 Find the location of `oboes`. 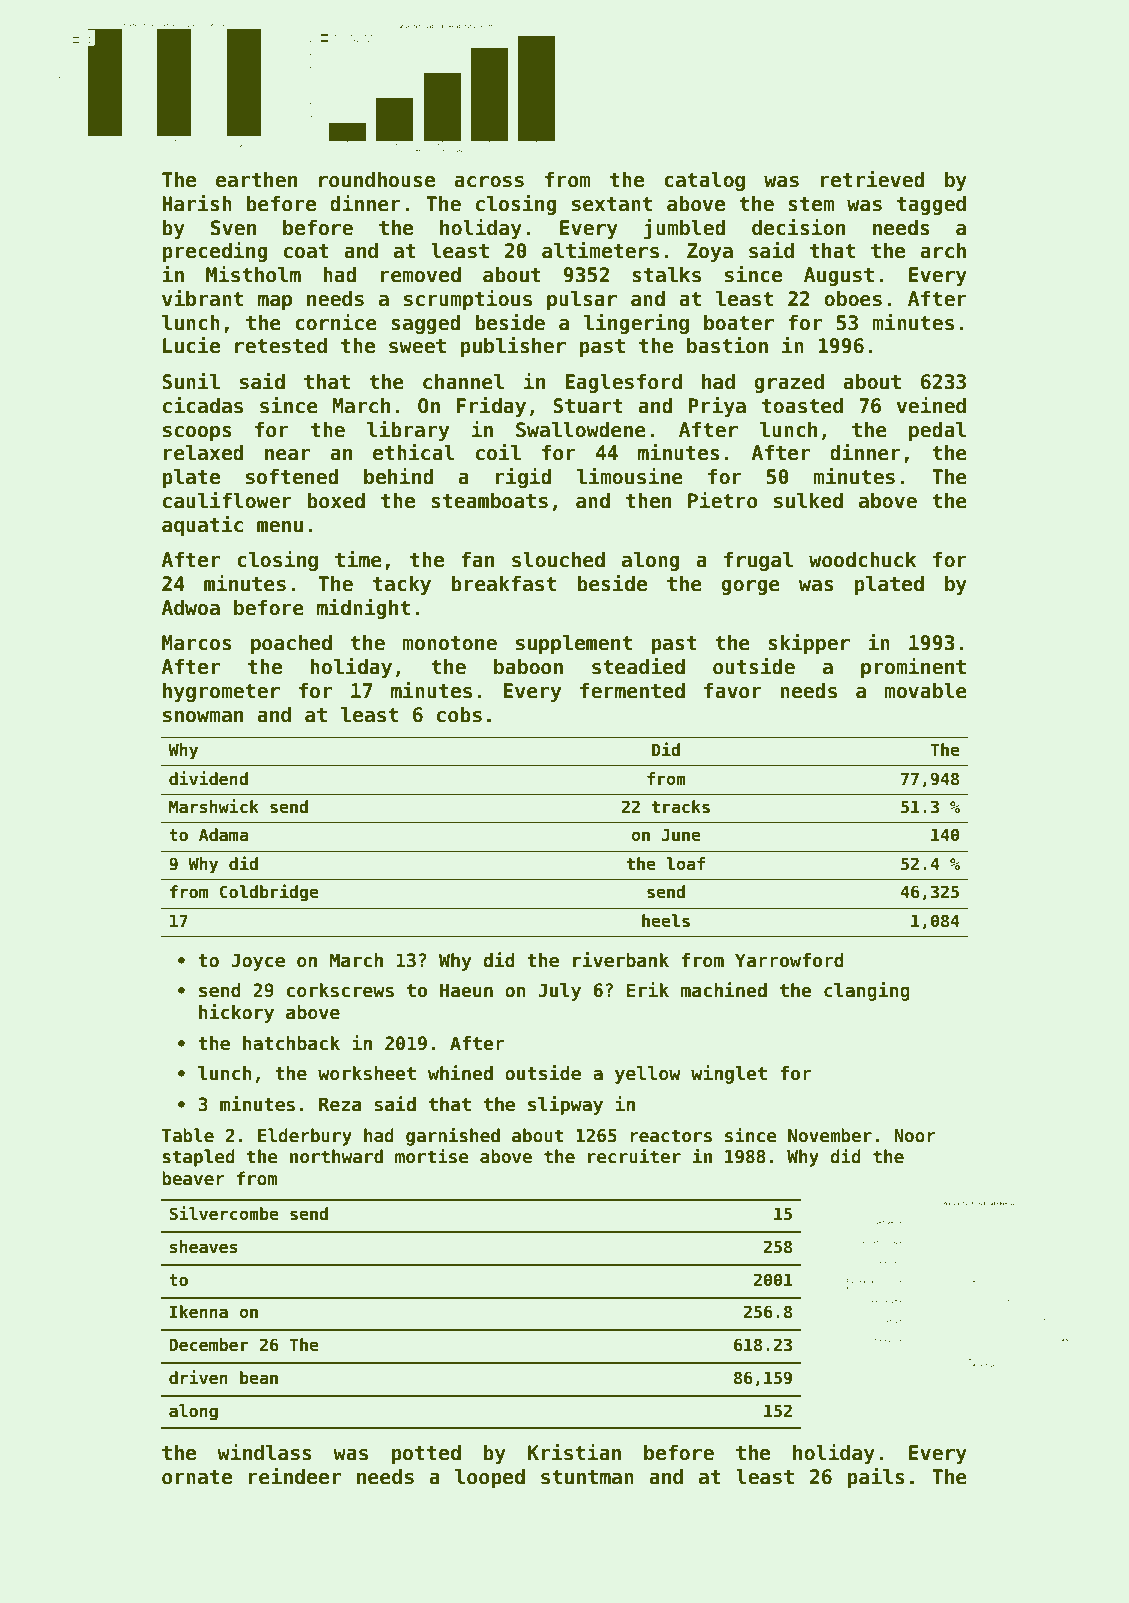

oboes is located at coordinates (853, 299).
